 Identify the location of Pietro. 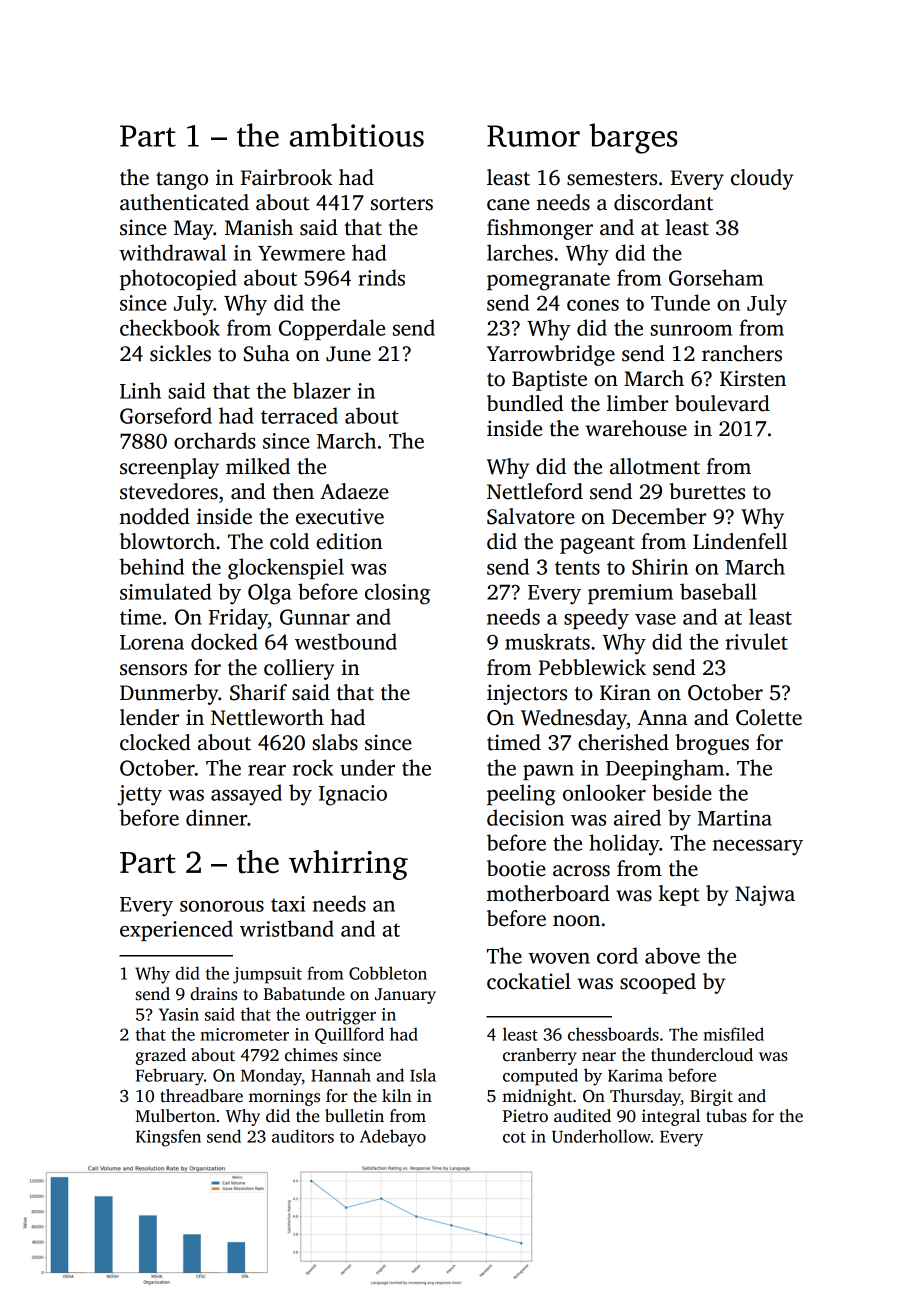
(525, 1116).
